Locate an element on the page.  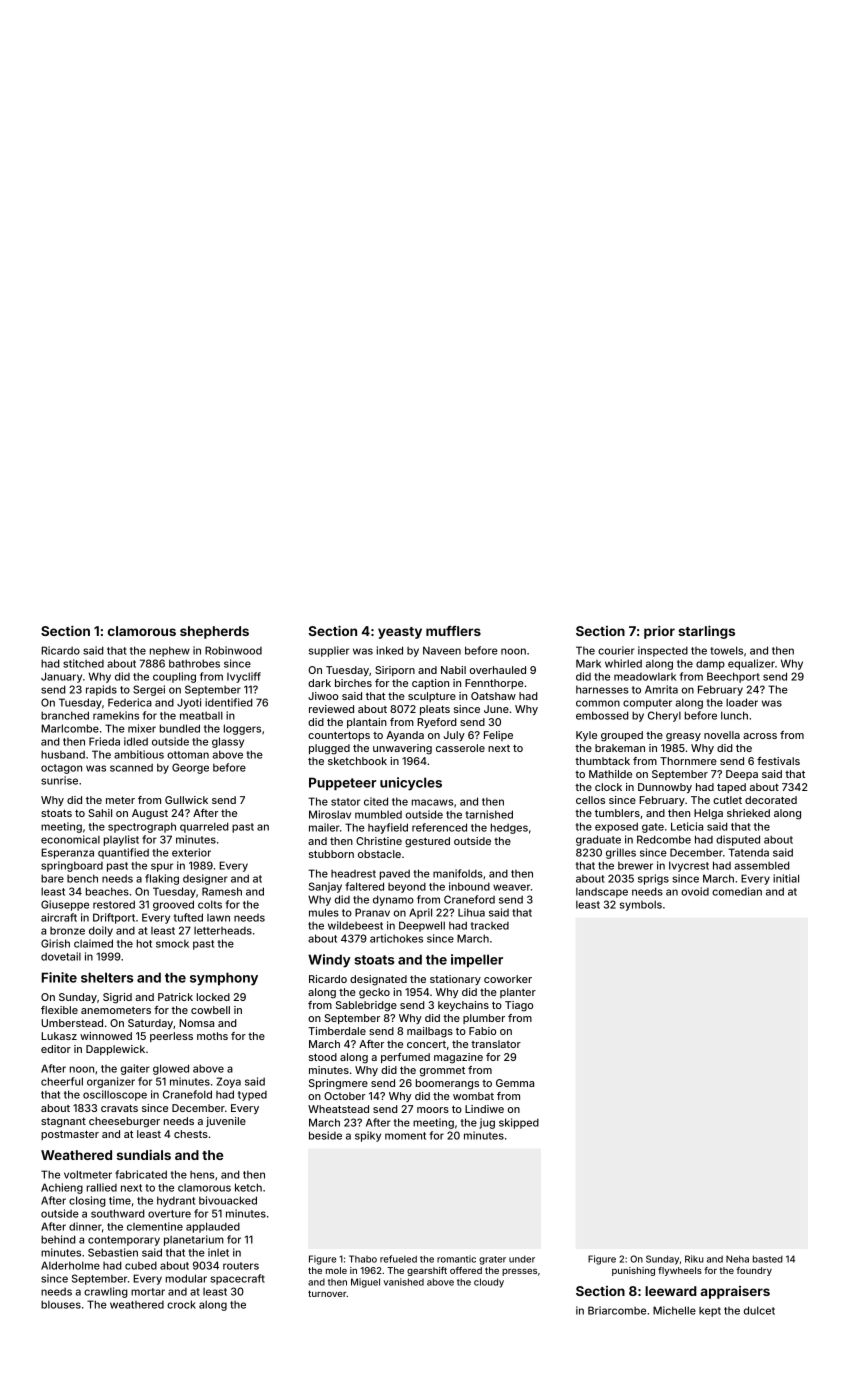
hens is located at coordinates (202, 1175).
